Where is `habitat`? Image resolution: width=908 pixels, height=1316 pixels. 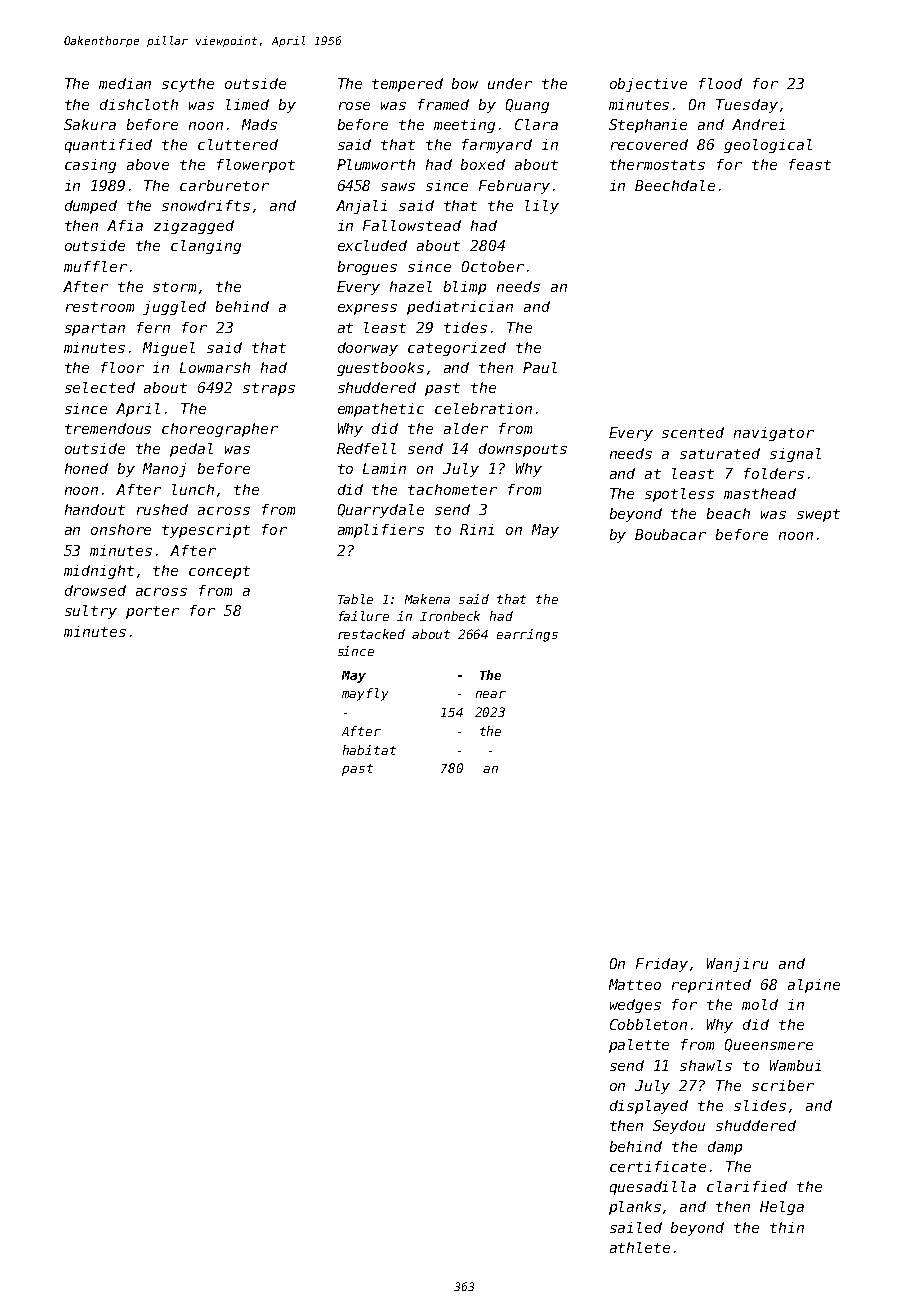
habitat is located at coordinates (369, 750).
